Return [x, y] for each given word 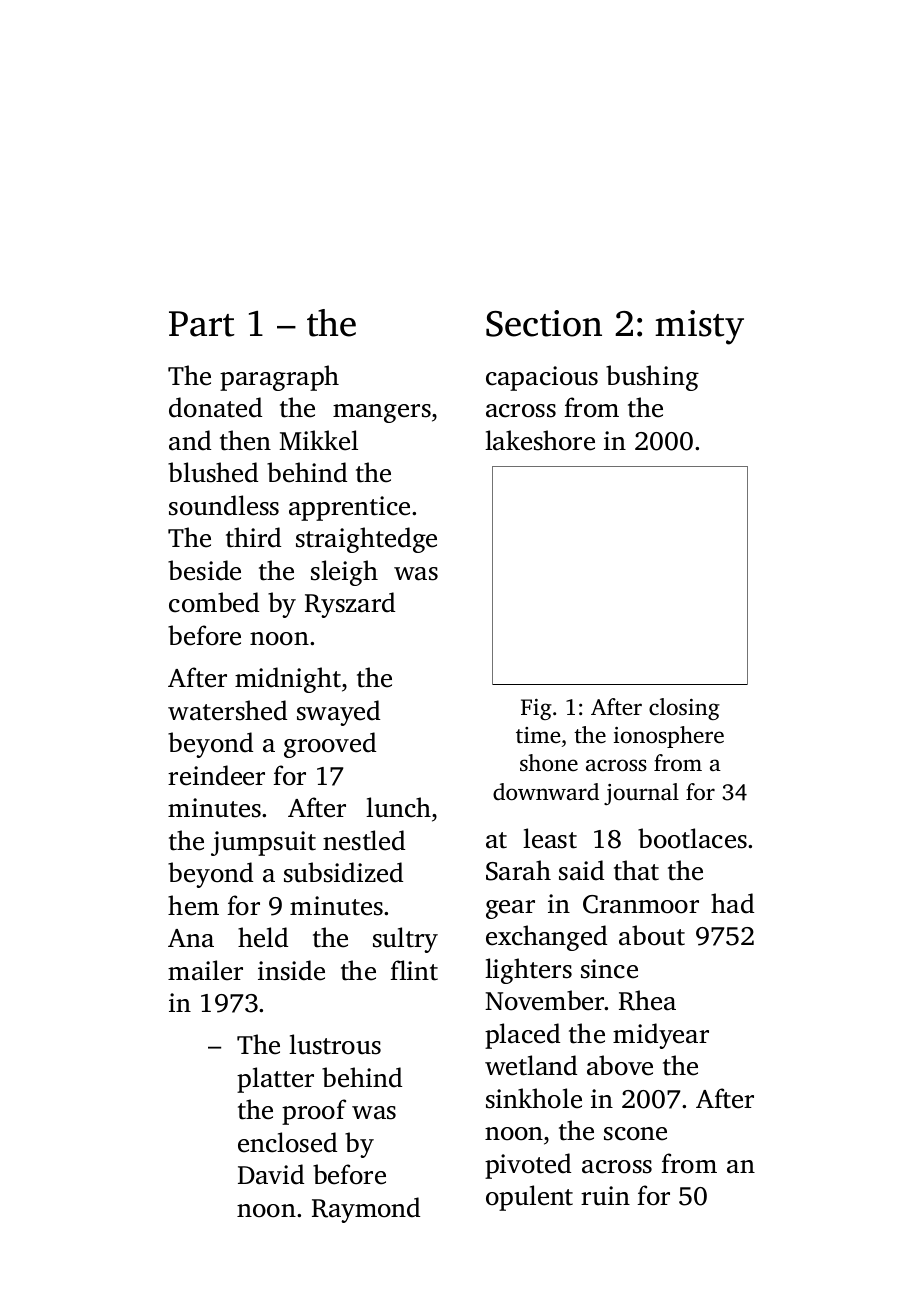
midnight [288, 680]
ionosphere [669, 737]
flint [414, 970]
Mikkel [319, 440]
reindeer [216, 775]
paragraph [279, 378]
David [271, 1174]
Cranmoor [641, 904]
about [652, 935]
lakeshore [540, 440]
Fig [536, 709]
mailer [205, 970]
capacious [542, 378]
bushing [652, 378]
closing [684, 709]
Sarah [518, 870]
